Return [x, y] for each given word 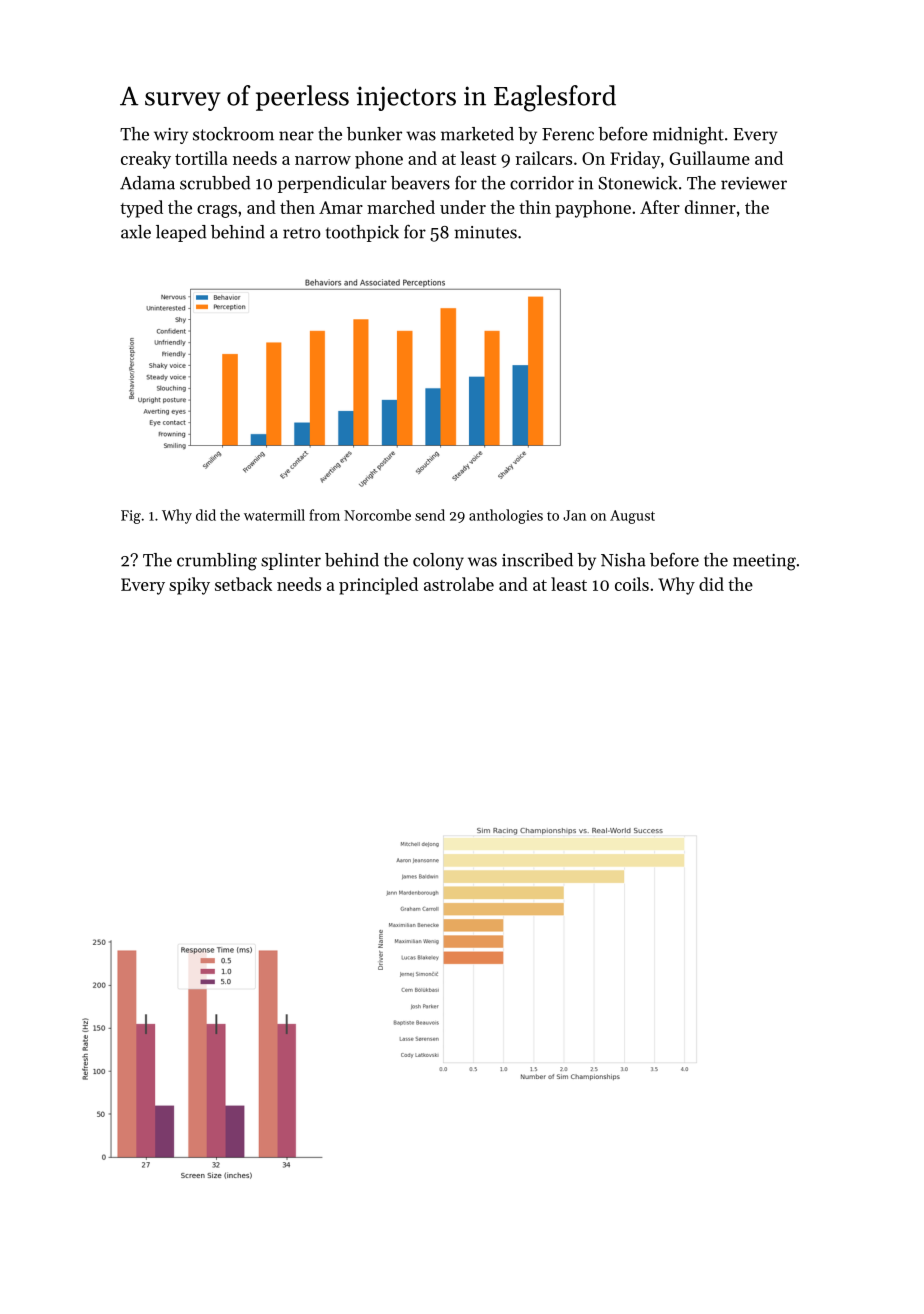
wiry [171, 136]
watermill [274, 515]
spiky [189, 586]
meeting [764, 562]
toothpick [362, 233]
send [430, 515]
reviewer [754, 183]
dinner [710, 207]
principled [378, 586]
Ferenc [568, 134]
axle [136, 232]
